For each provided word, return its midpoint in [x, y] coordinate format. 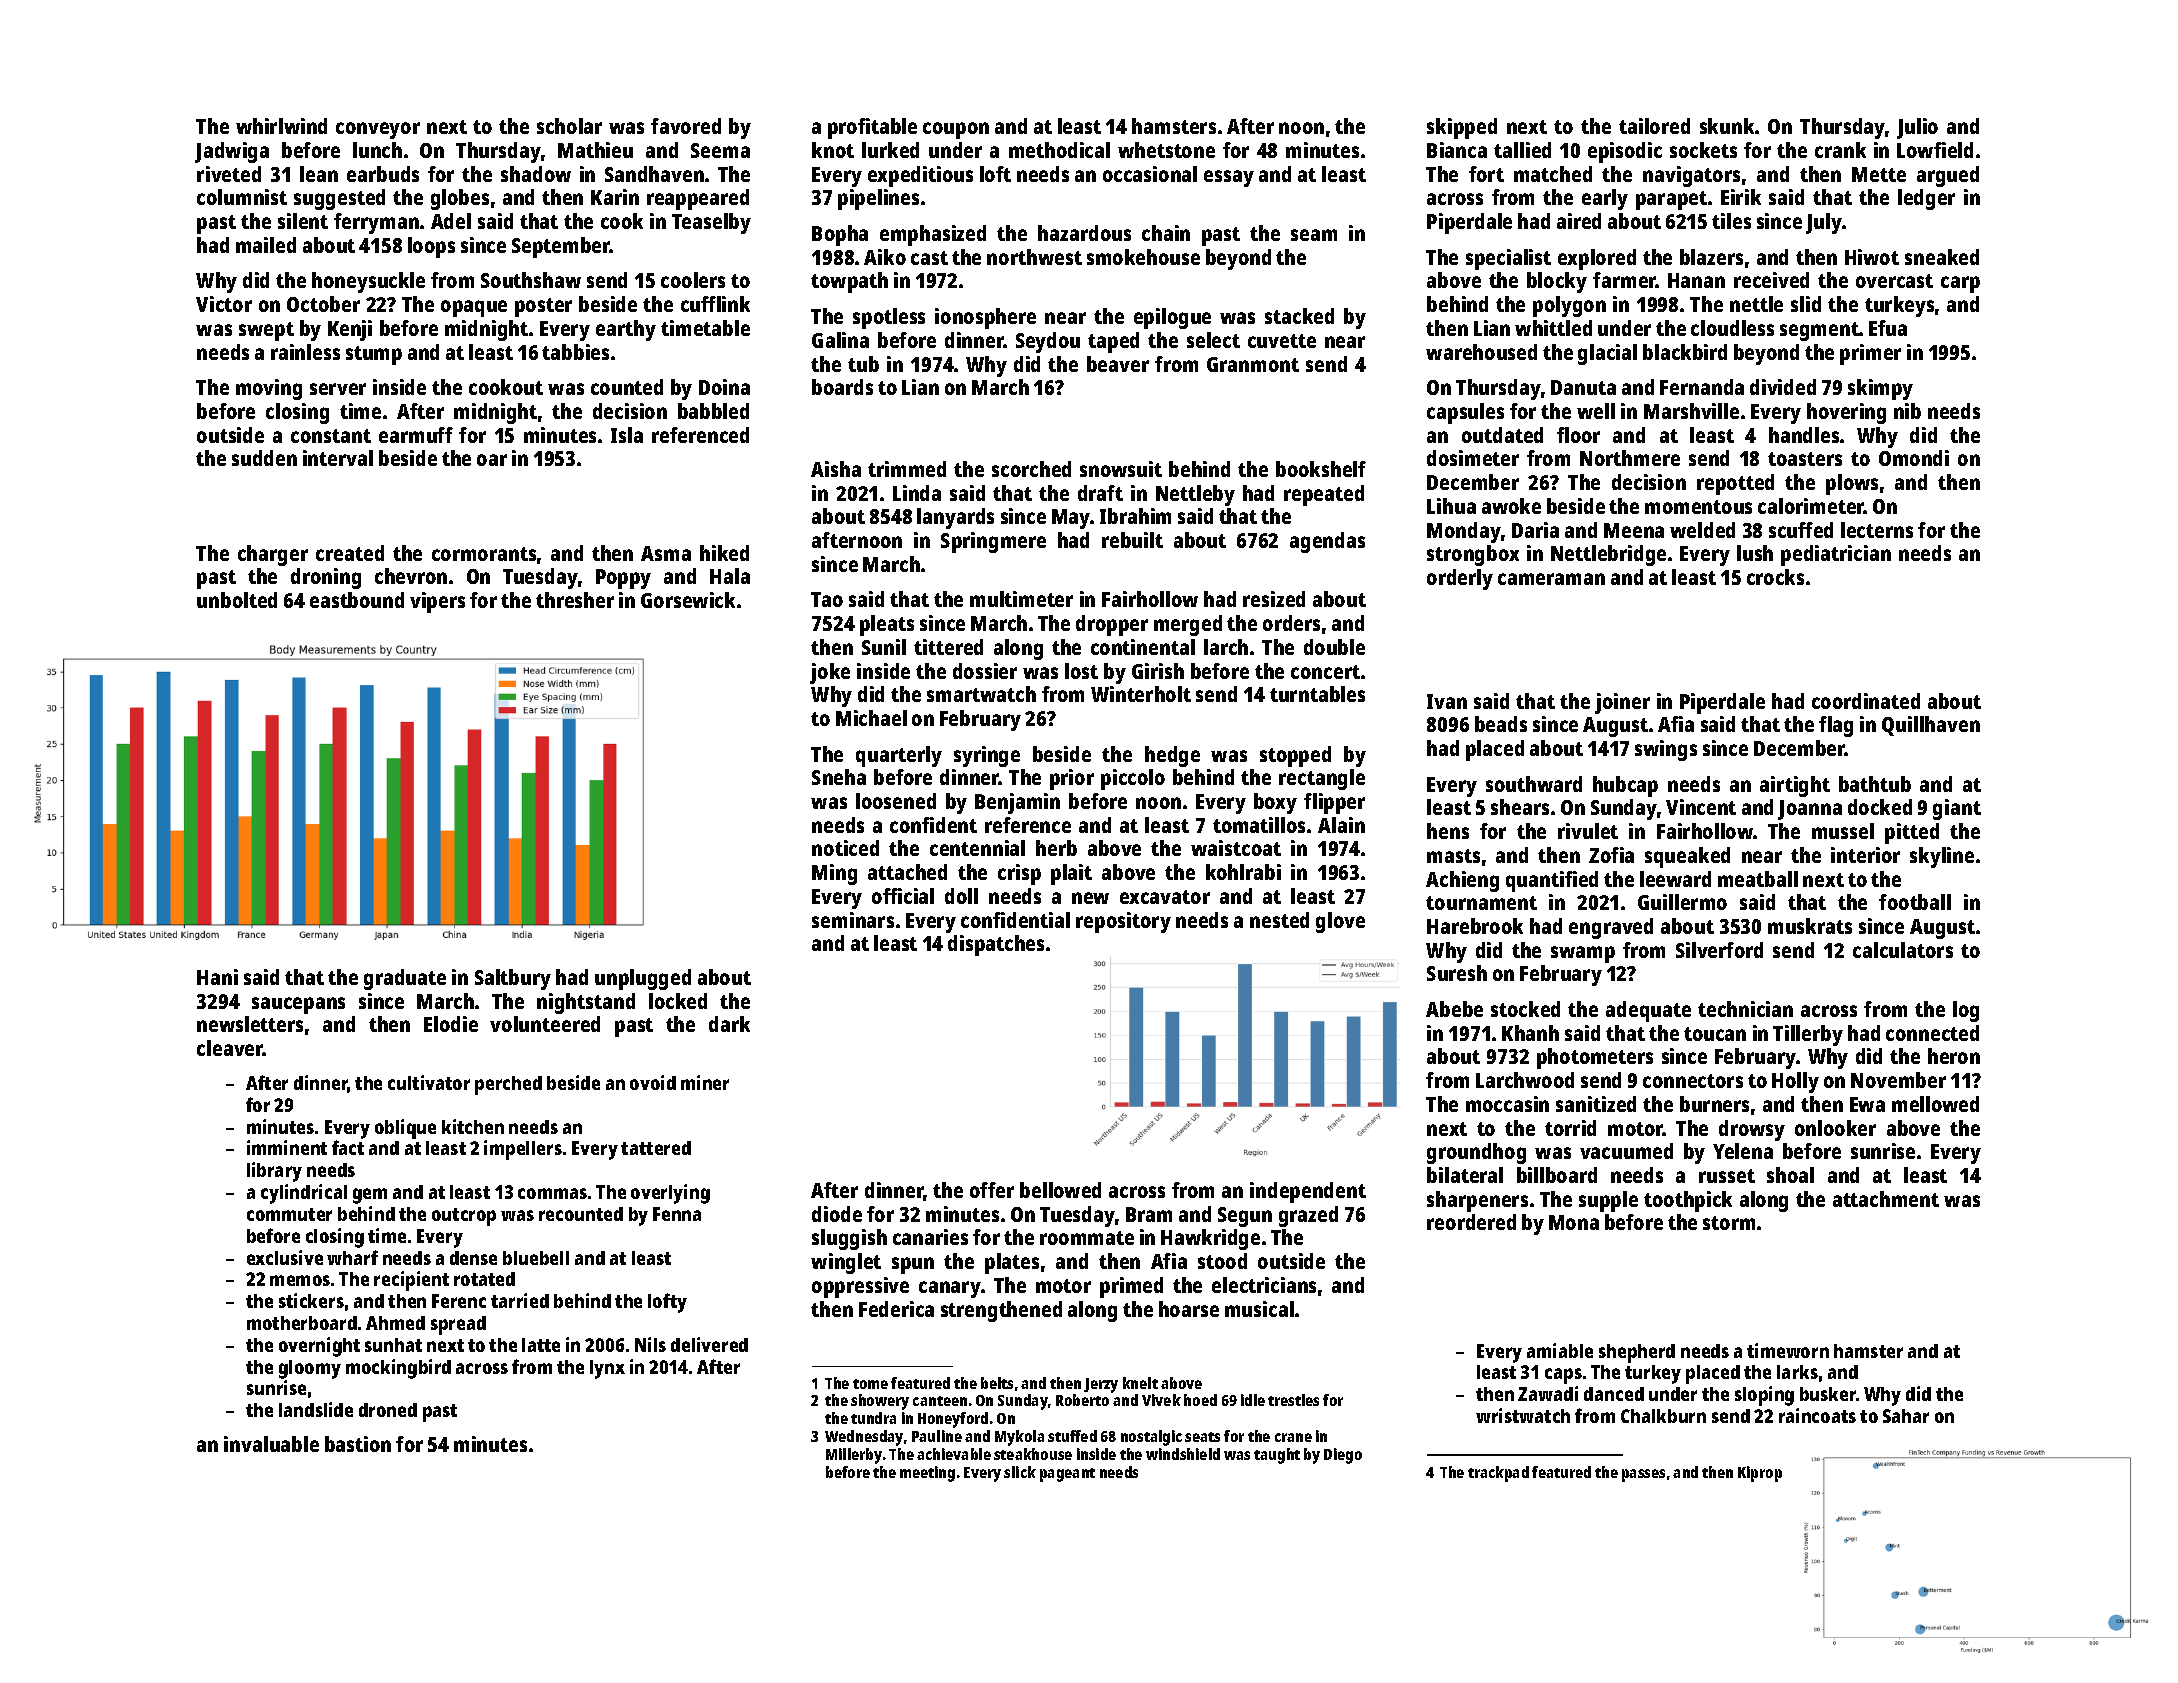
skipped [1462, 128]
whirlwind [281, 126]
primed [1131, 1287]
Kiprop [1760, 1474]
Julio [1917, 128]
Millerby [854, 1456]
